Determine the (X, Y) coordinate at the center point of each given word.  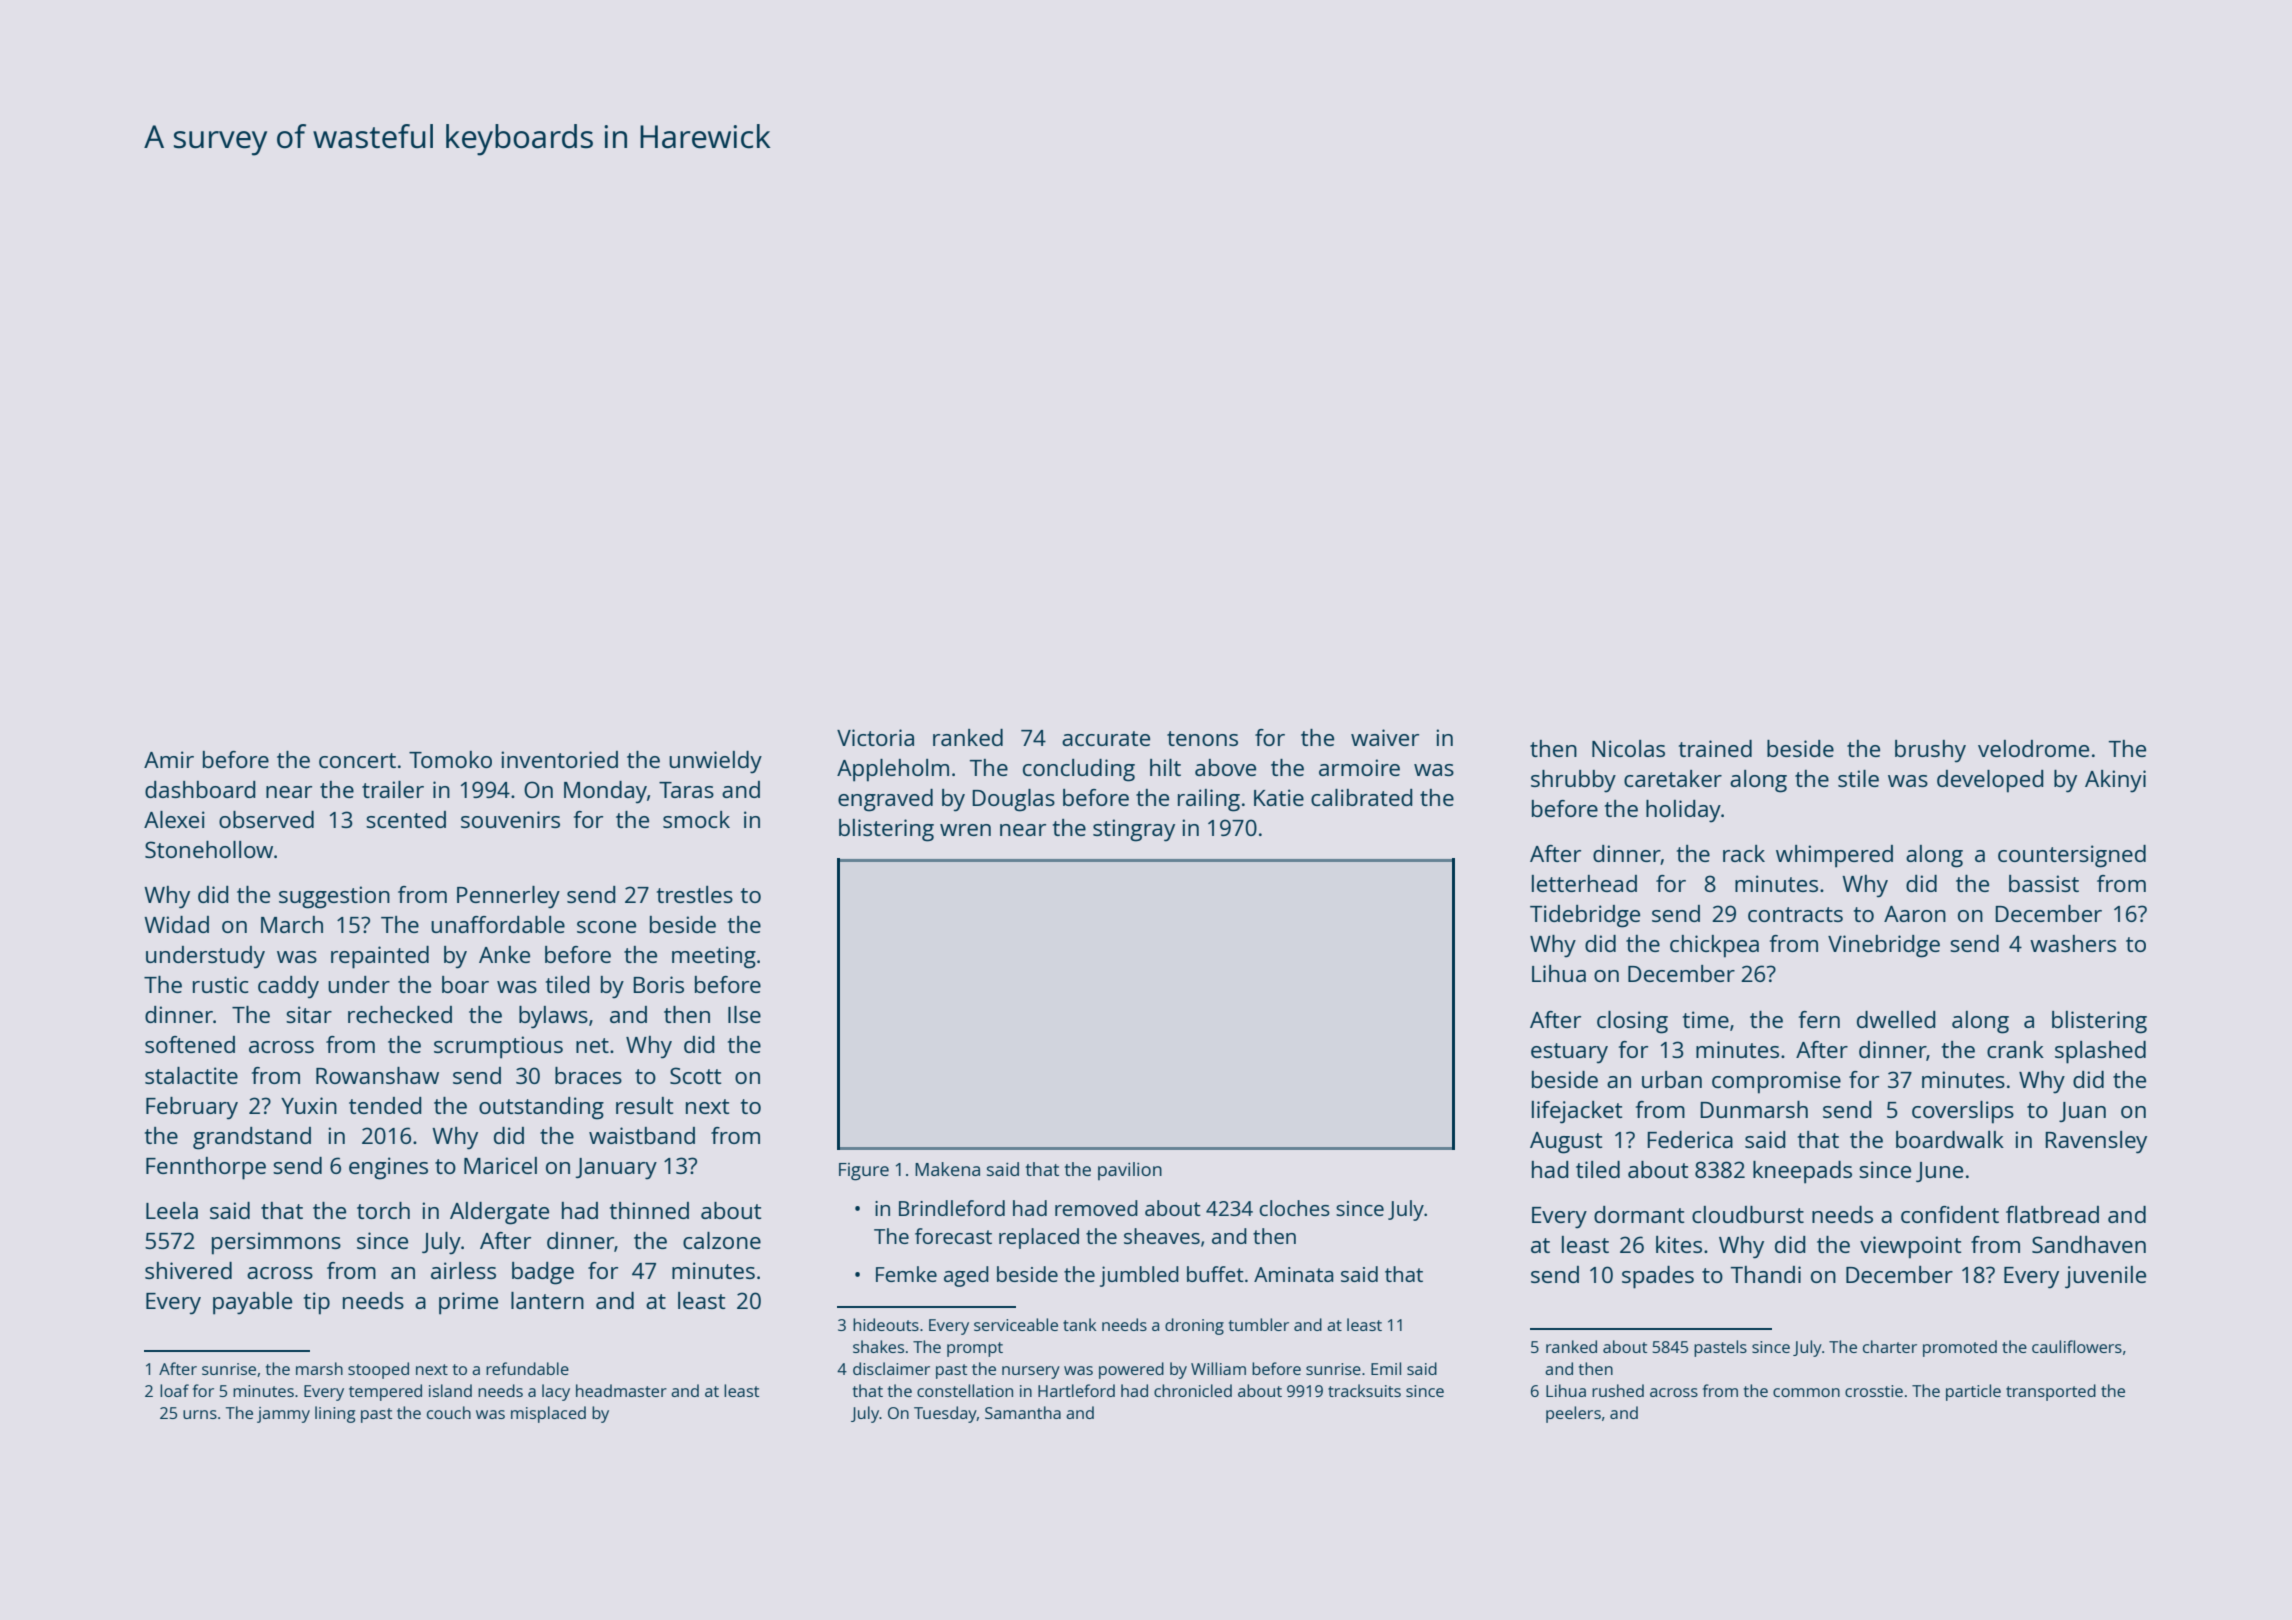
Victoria (875, 737)
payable (252, 1303)
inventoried (559, 759)
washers (2073, 943)
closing (1632, 1022)
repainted (380, 957)
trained (1715, 748)
